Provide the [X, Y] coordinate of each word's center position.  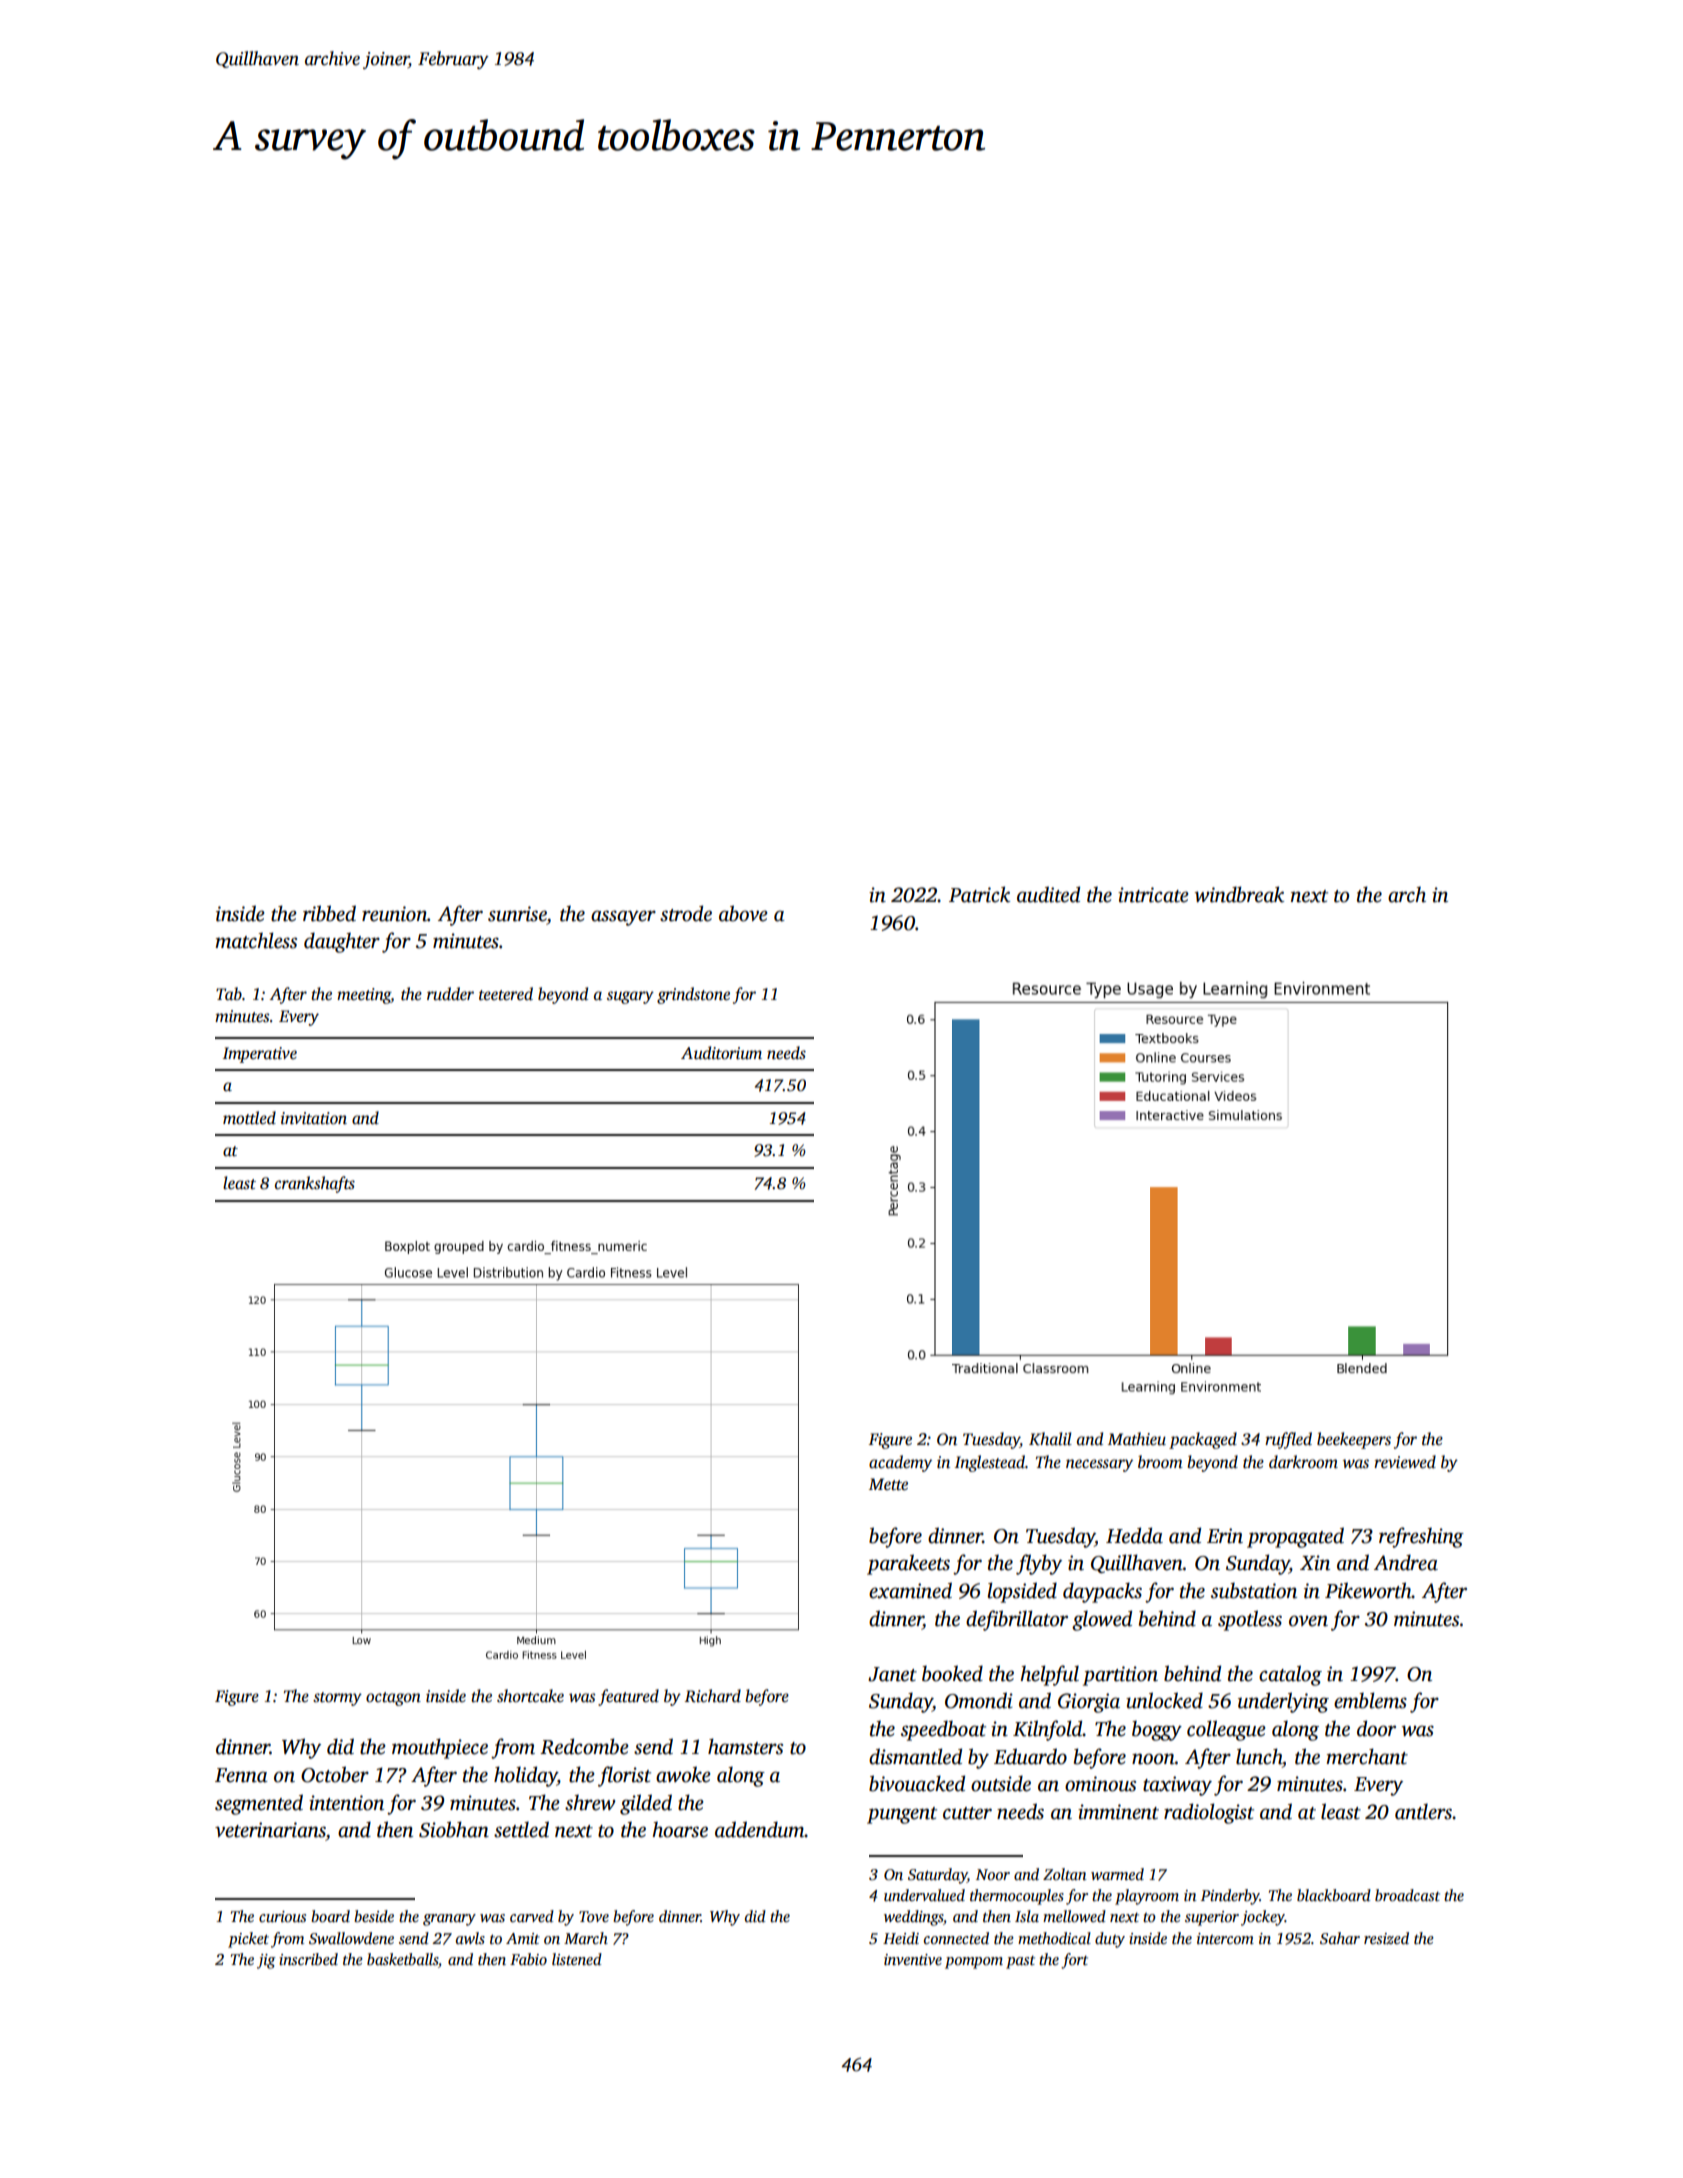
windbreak [1239, 894]
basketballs [402, 1959]
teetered [506, 994]
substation [1254, 1590]
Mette [888, 1484]
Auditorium [721, 1053]
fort [1074, 1961]
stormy [337, 1699]
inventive [913, 1959]
